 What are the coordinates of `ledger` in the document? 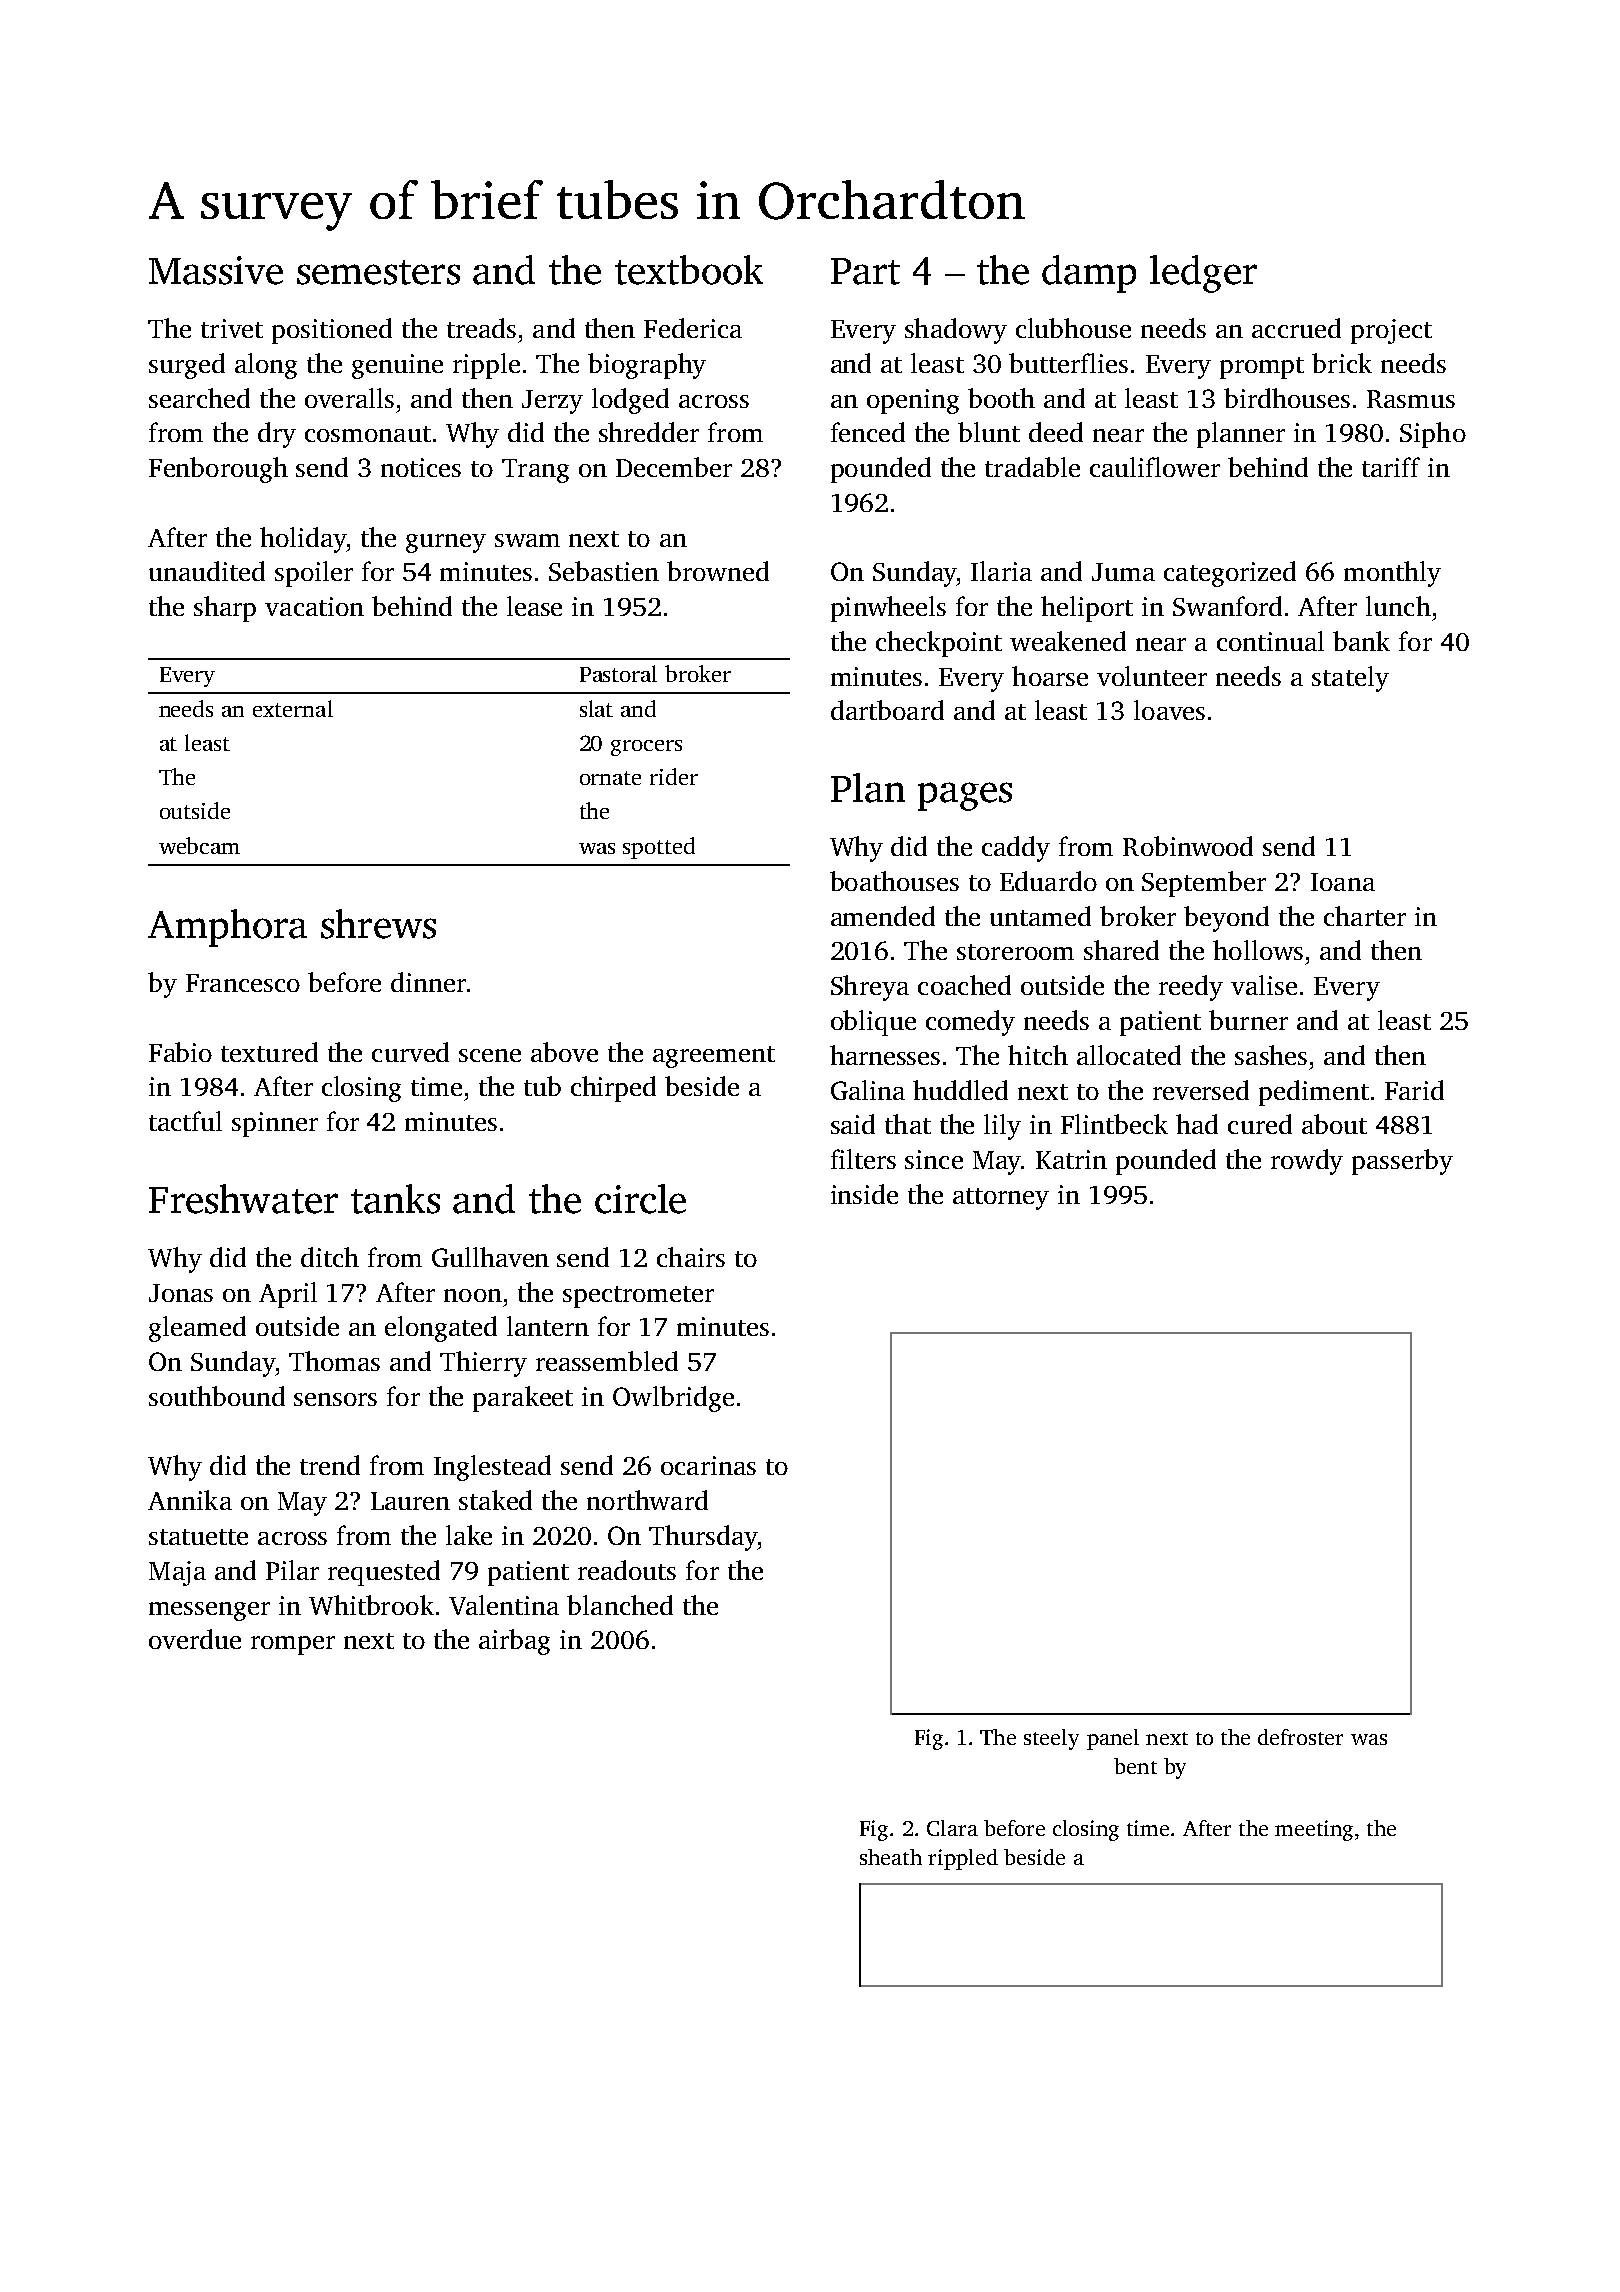 It's located at (1203, 274).
